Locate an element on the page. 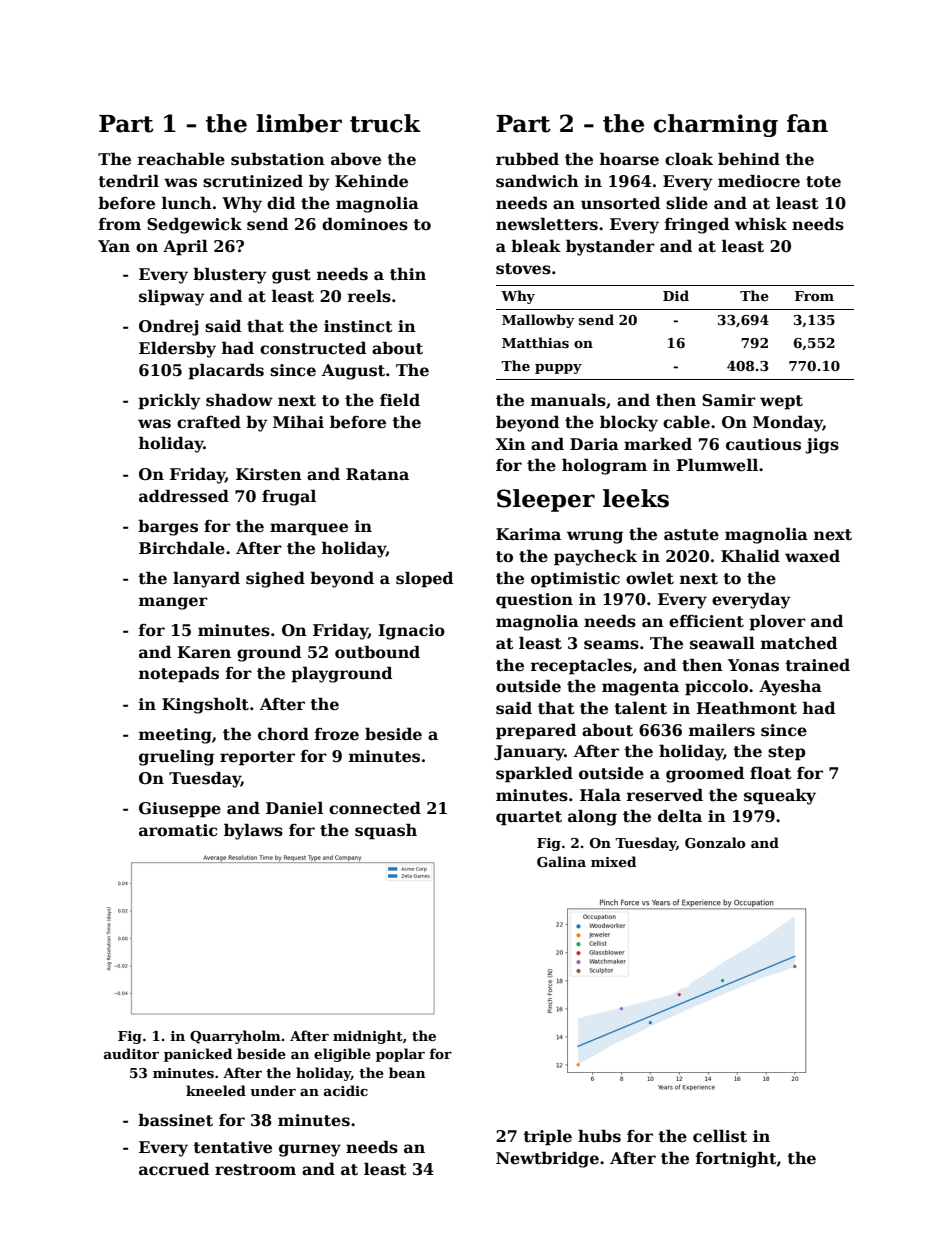 The image size is (952, 1233). fortnight is located at coordinates (736, 1159).
